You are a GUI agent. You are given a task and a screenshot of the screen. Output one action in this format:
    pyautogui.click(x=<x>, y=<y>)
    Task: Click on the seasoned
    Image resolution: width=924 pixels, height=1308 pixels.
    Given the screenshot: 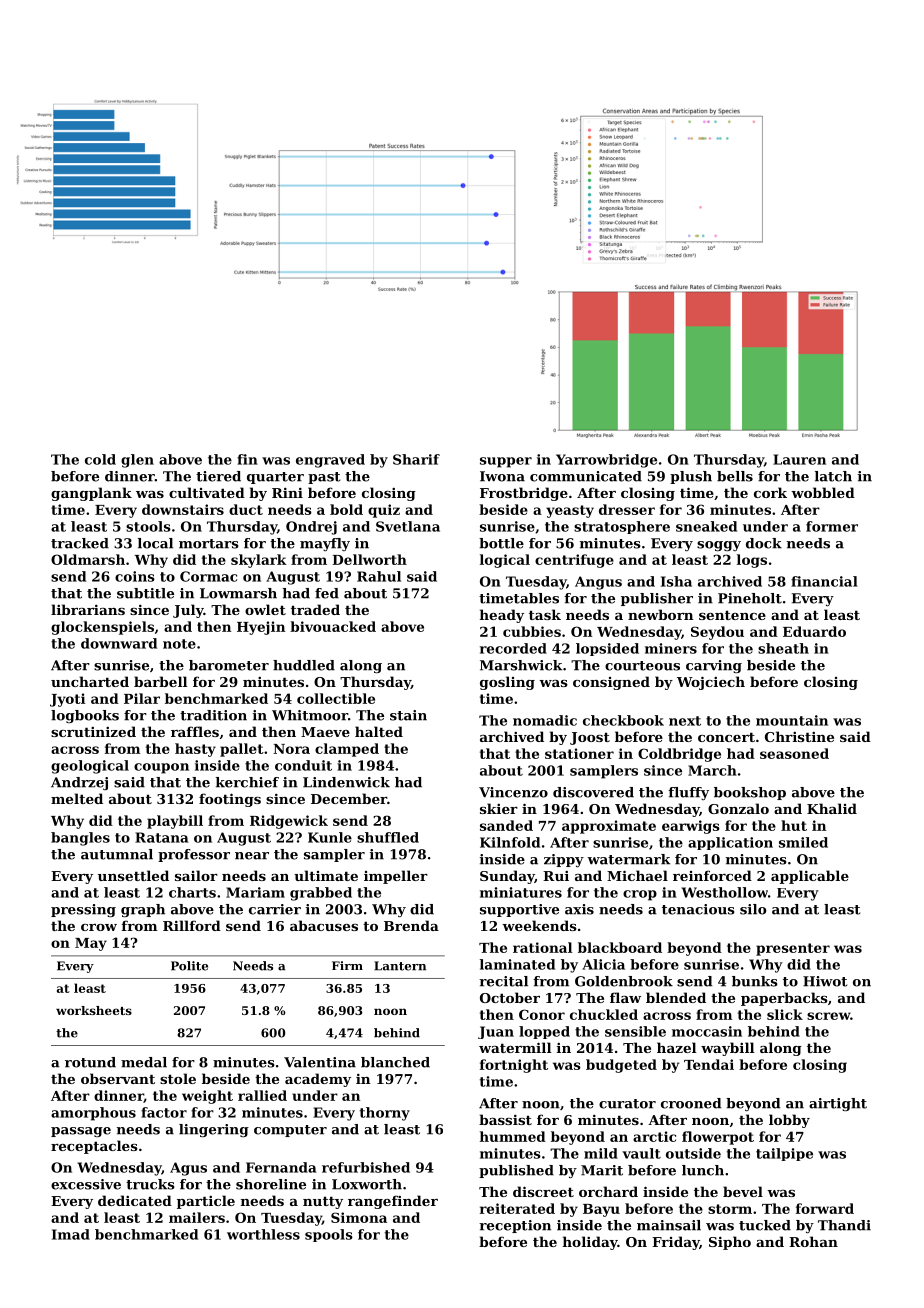 What is the action you would take?
    pyautogui.click(x=794, y=753)
